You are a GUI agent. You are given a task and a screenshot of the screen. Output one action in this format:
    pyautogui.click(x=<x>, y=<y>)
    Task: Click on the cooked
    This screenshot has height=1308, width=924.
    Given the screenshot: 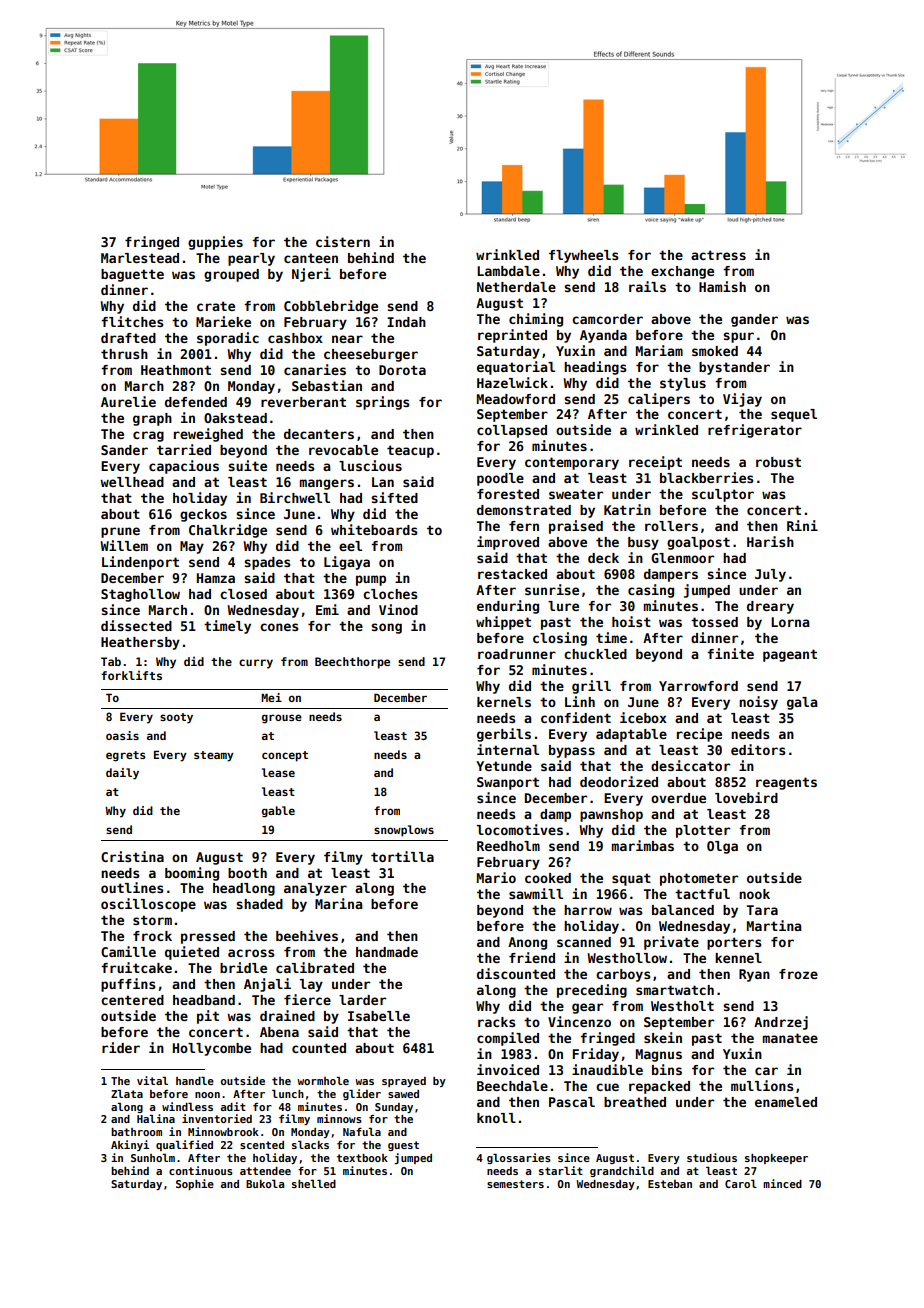 What is the action you would take?
    pyautogui.click(x=548, y=878)
